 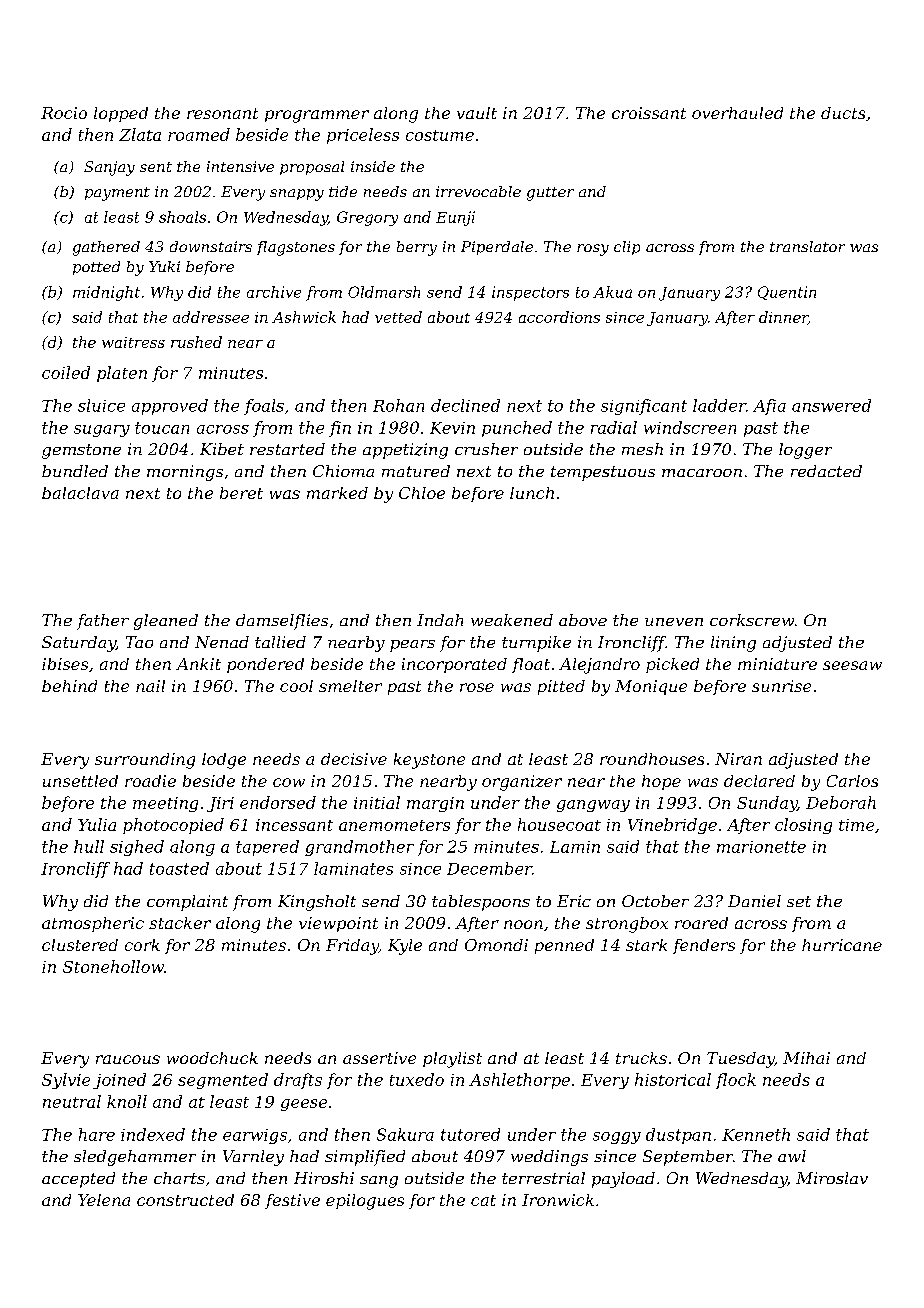 I want to click on marionette, so click(x=761, y=847).
